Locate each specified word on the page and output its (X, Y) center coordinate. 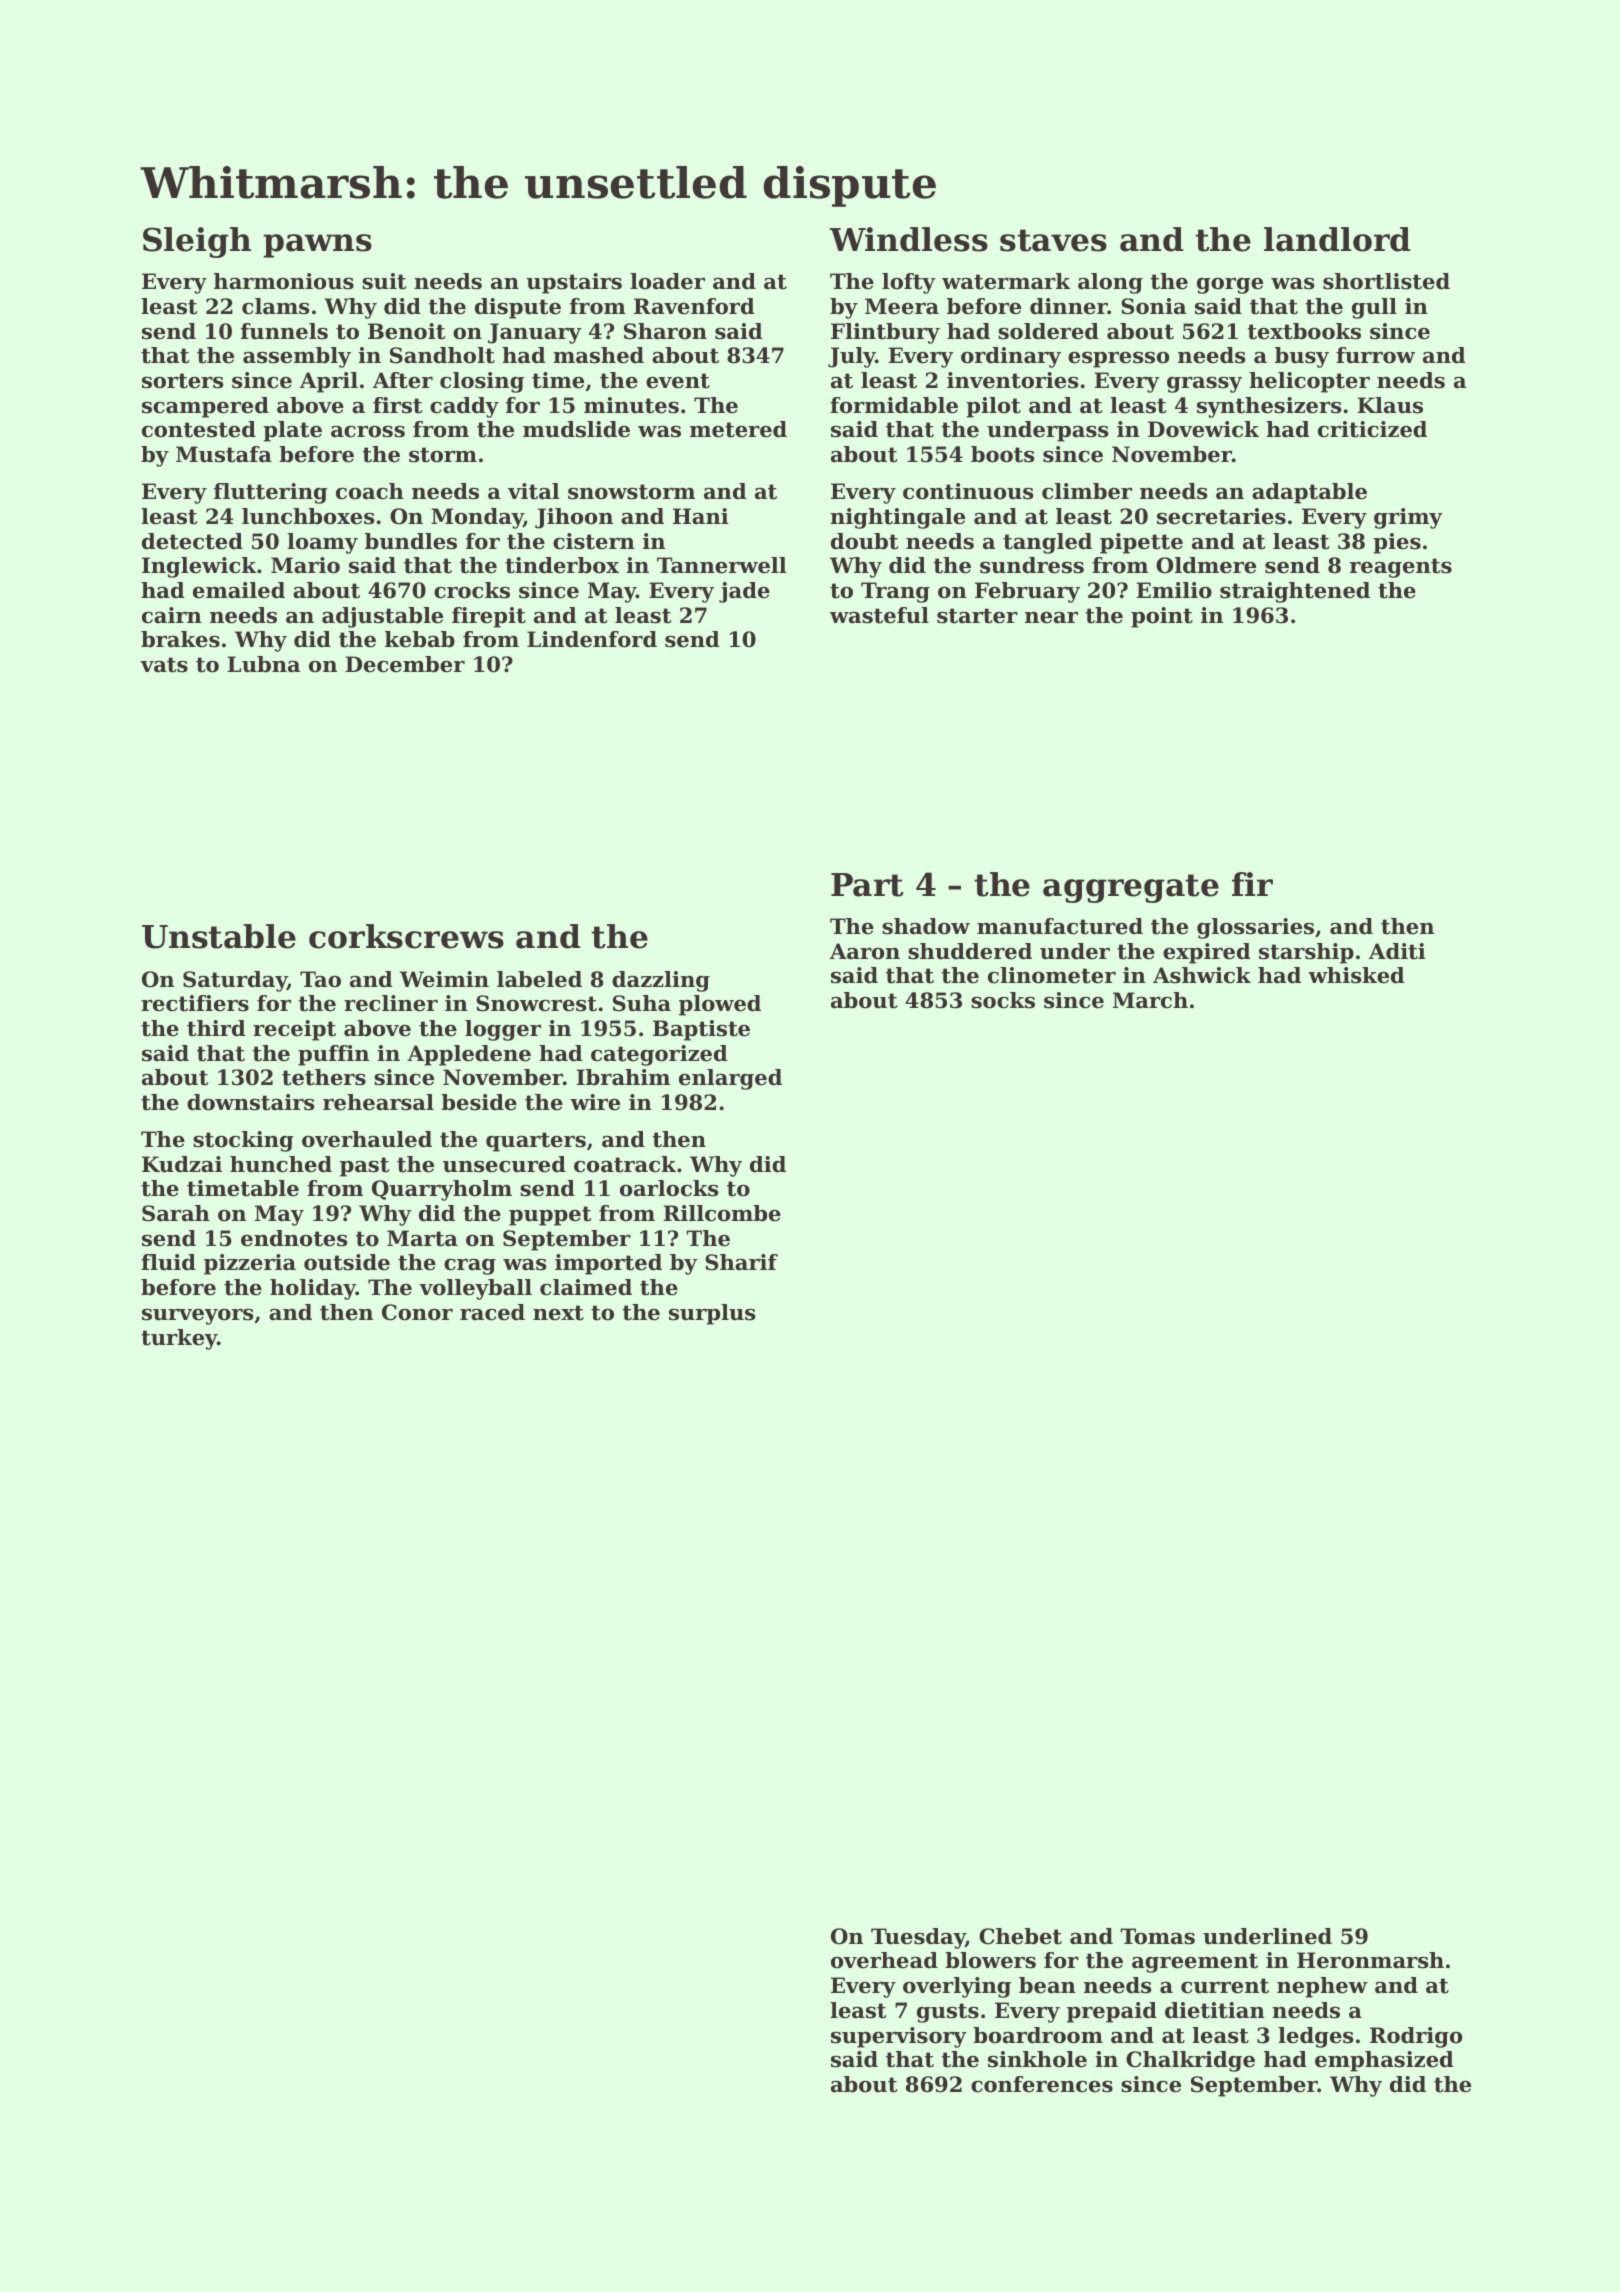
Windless (909, 239)
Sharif (741, 1262)
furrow (1375, 355)
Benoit (406, 331)
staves (1053, 240)
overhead (884, 1960)
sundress (1032, 565)
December (405, 664)
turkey (179, 1339)
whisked (1356, 975)
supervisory (899, 2037)
